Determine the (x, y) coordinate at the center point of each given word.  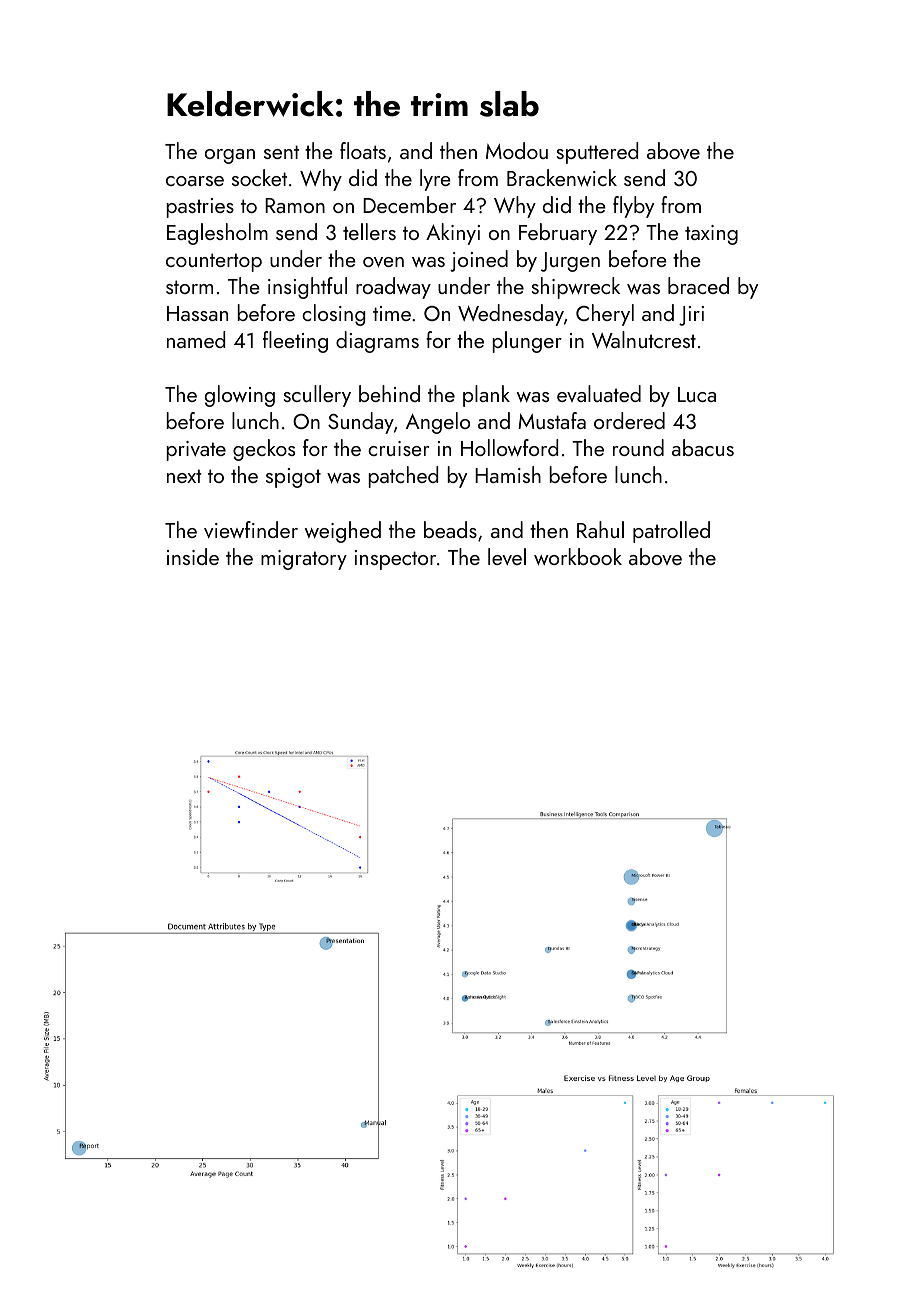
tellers (369, 231)
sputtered (597, 153)
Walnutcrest (644, 339)
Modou (517, 150)
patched (403, 477)
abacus (703, 447)
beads (450, 529)
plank (486, 396)
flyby (633, 207)
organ (230, 156)
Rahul (600, 529)
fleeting (295, 342)
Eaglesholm (217, 234)
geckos (264, 450)
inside (193, 556)
